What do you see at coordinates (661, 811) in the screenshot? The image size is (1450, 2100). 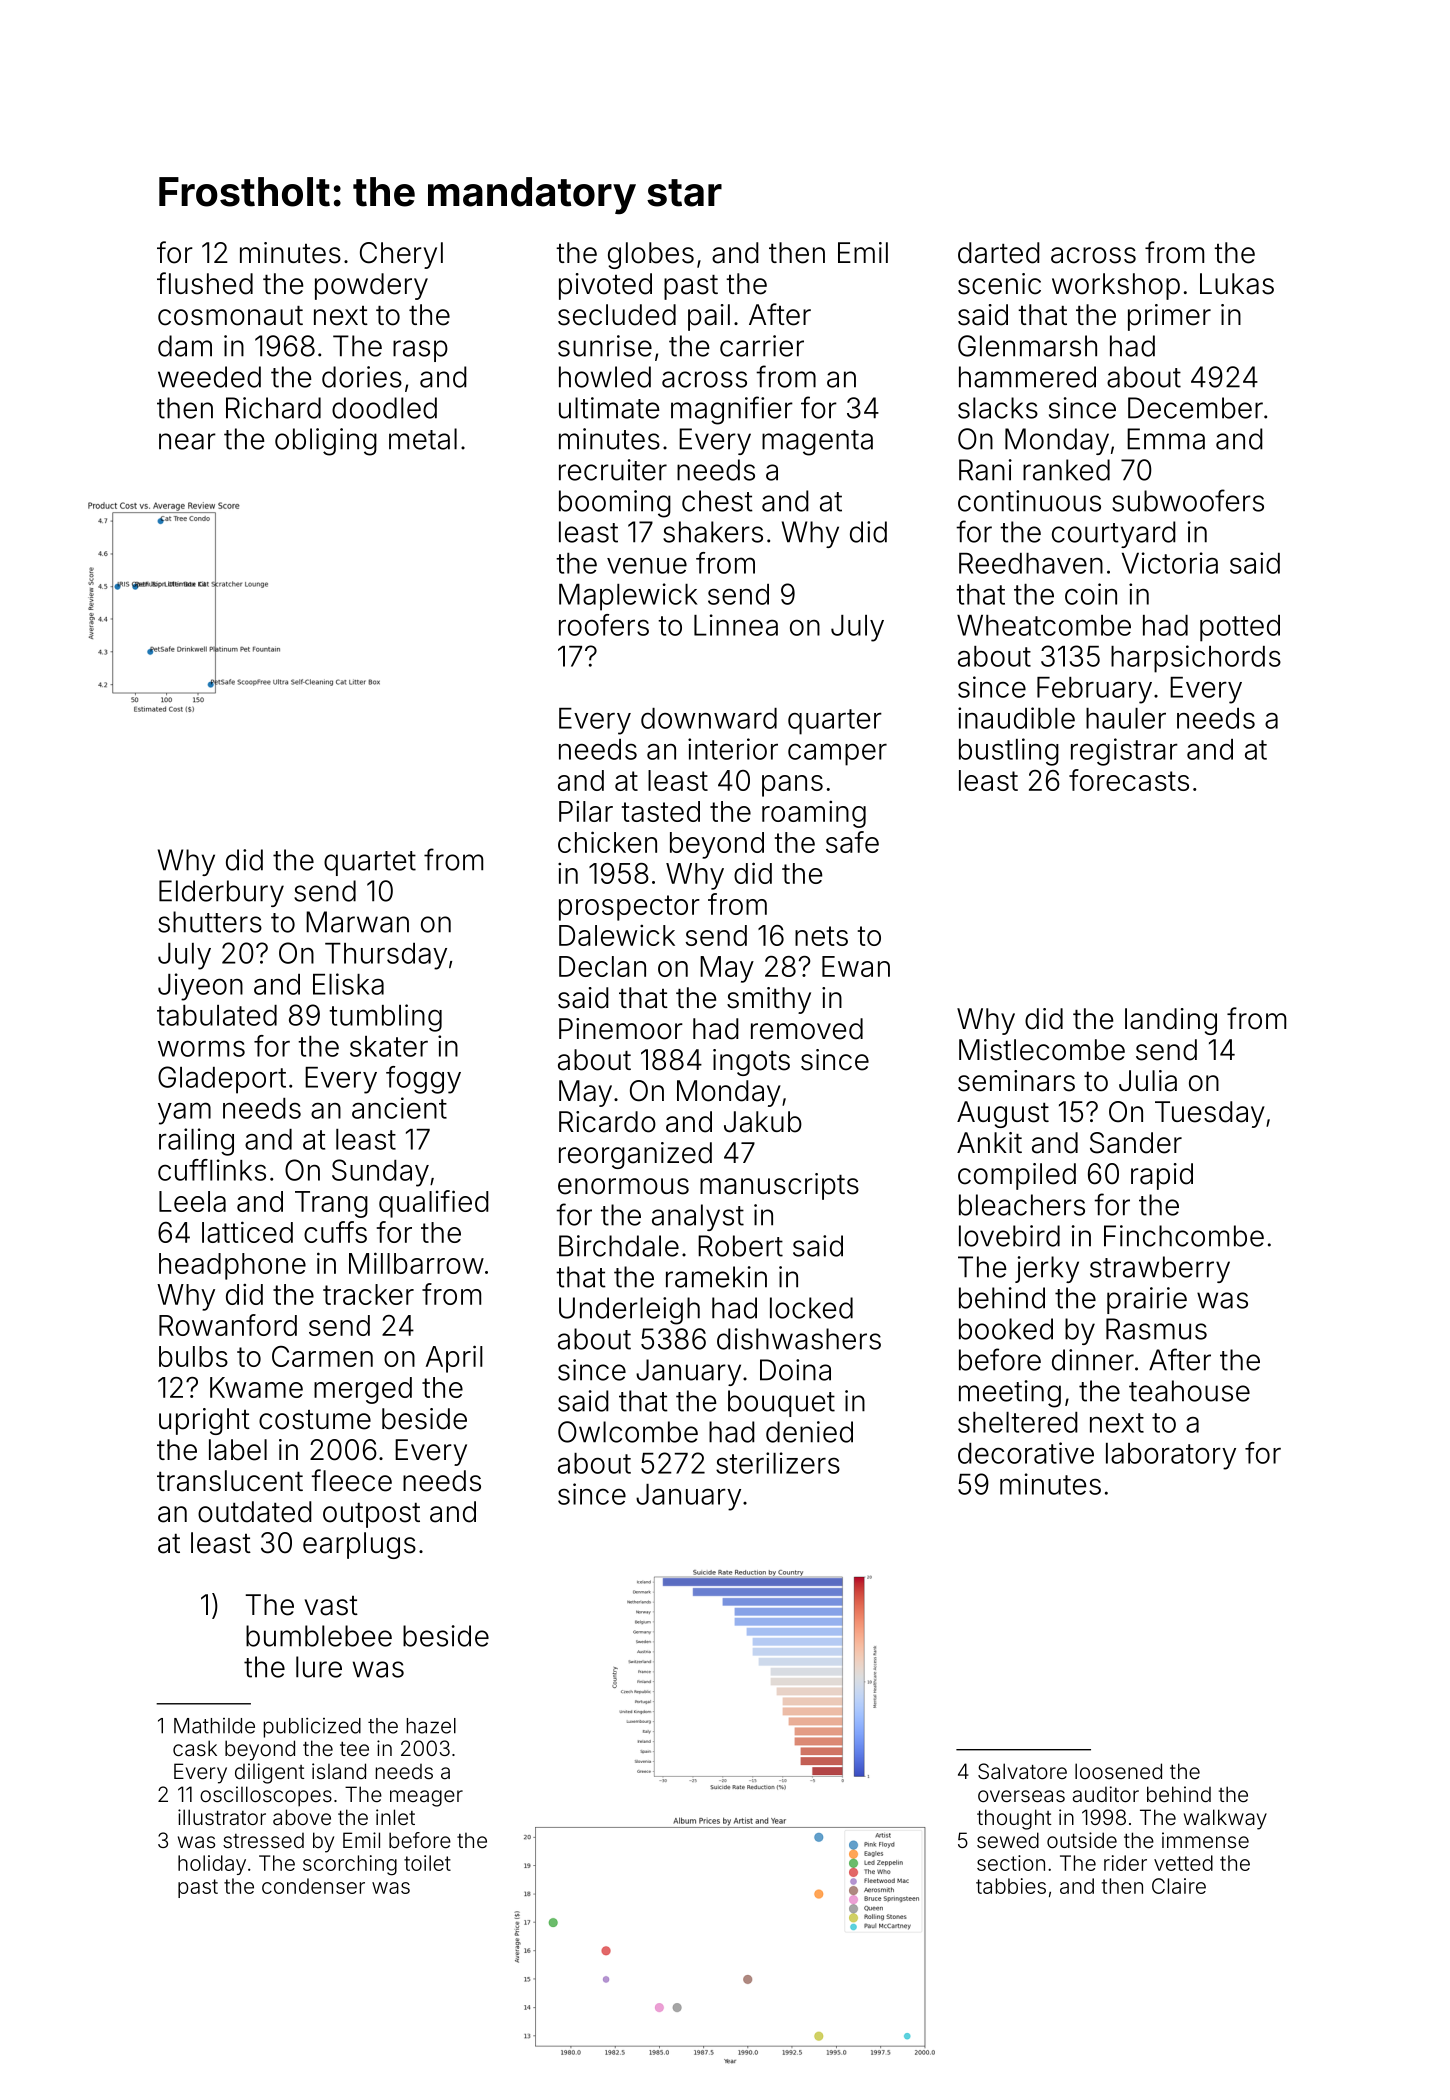 I see `tasted` at bounding box center [661, 811].
